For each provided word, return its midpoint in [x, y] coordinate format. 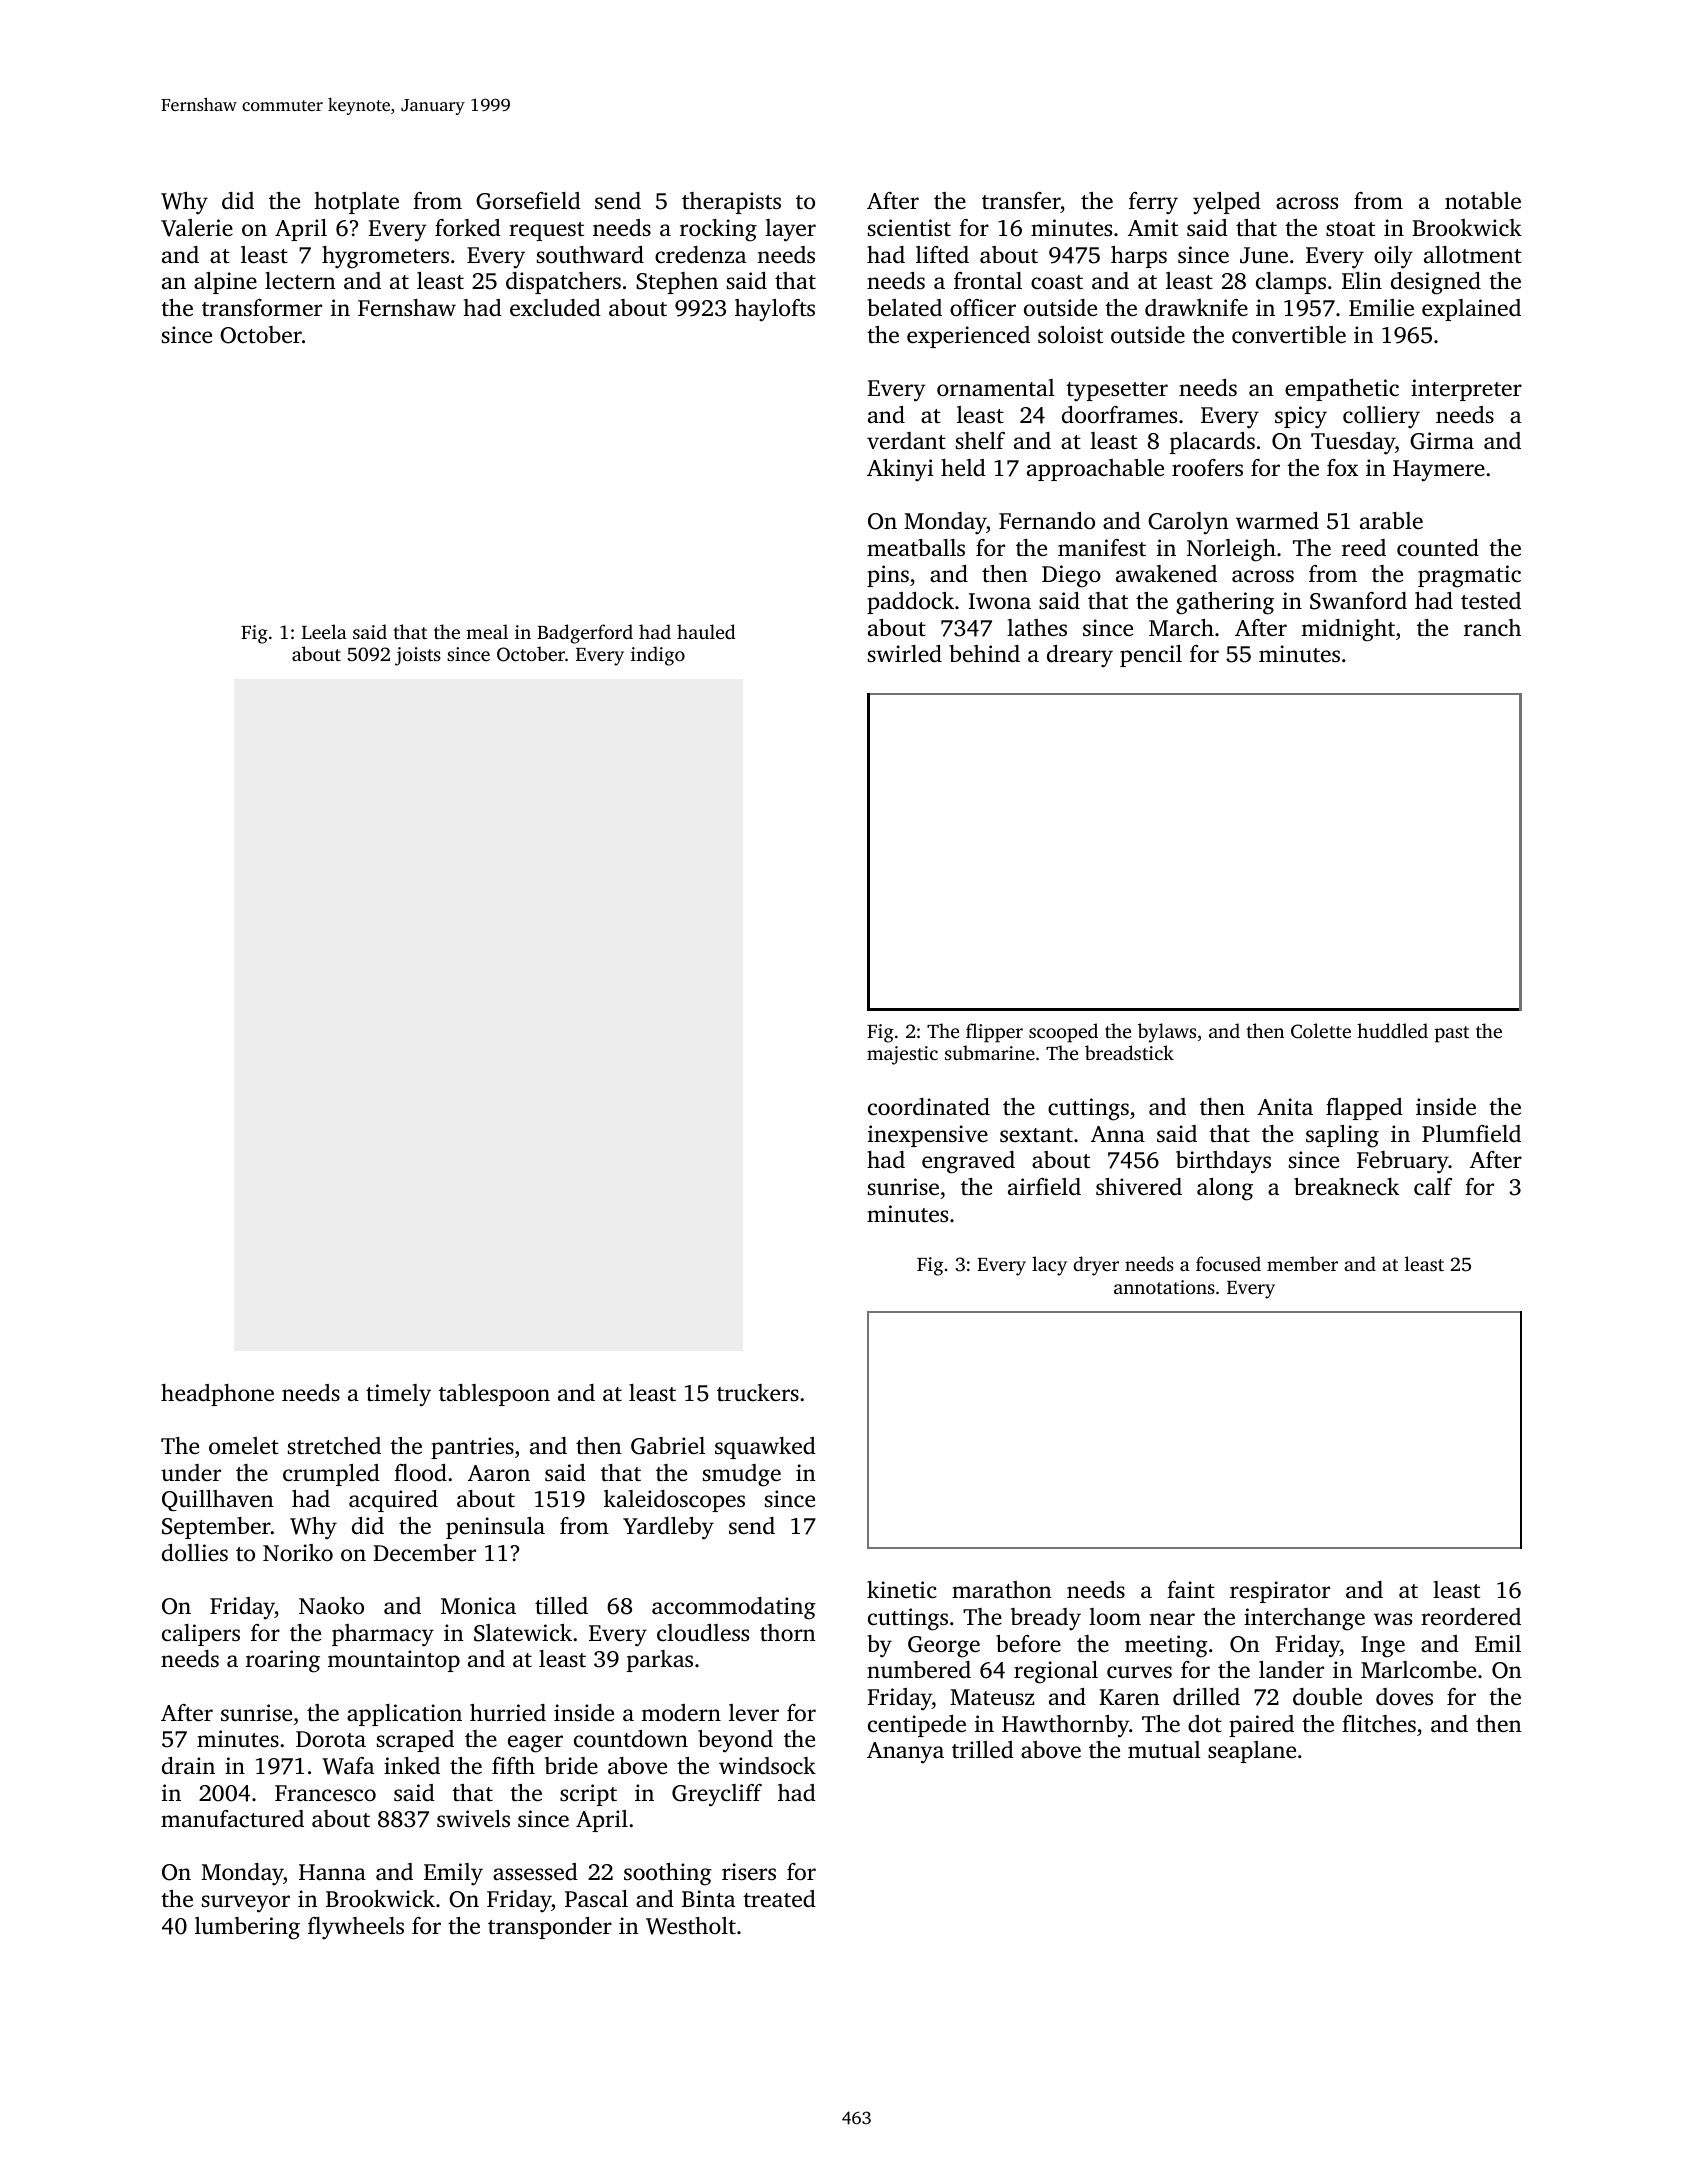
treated [779, 1899]
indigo [658, 656]
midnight [1348, 630]
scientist [909, 228]
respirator [1280, 1592]
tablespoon [494, 1395]
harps [1139, 257]
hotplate [357, 203]
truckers [758, 1393]
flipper [994, 1033]
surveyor [246, 1904]
